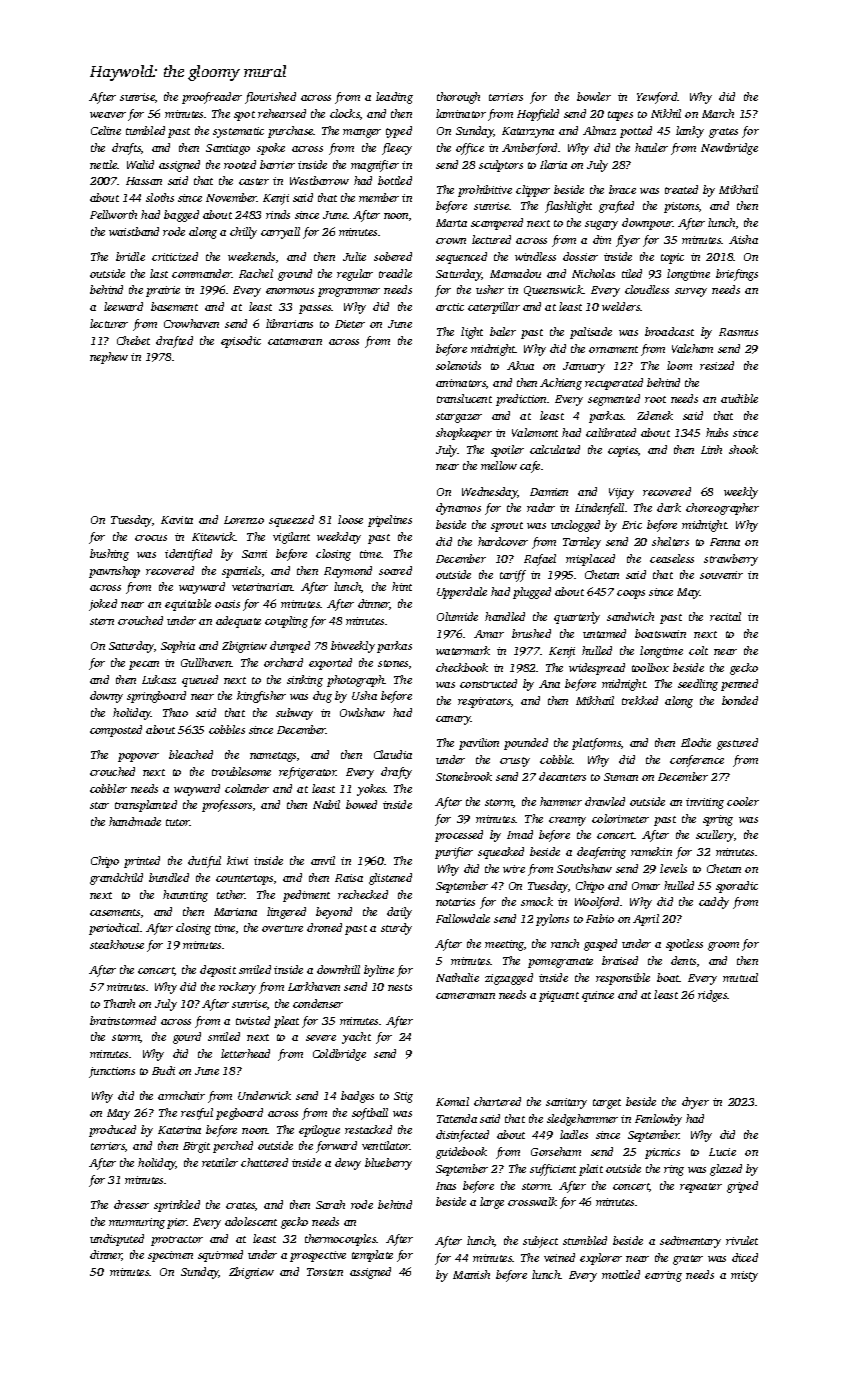 The height and width of the image is (1400, 849). I want to click on resized, so click(717, 365).
